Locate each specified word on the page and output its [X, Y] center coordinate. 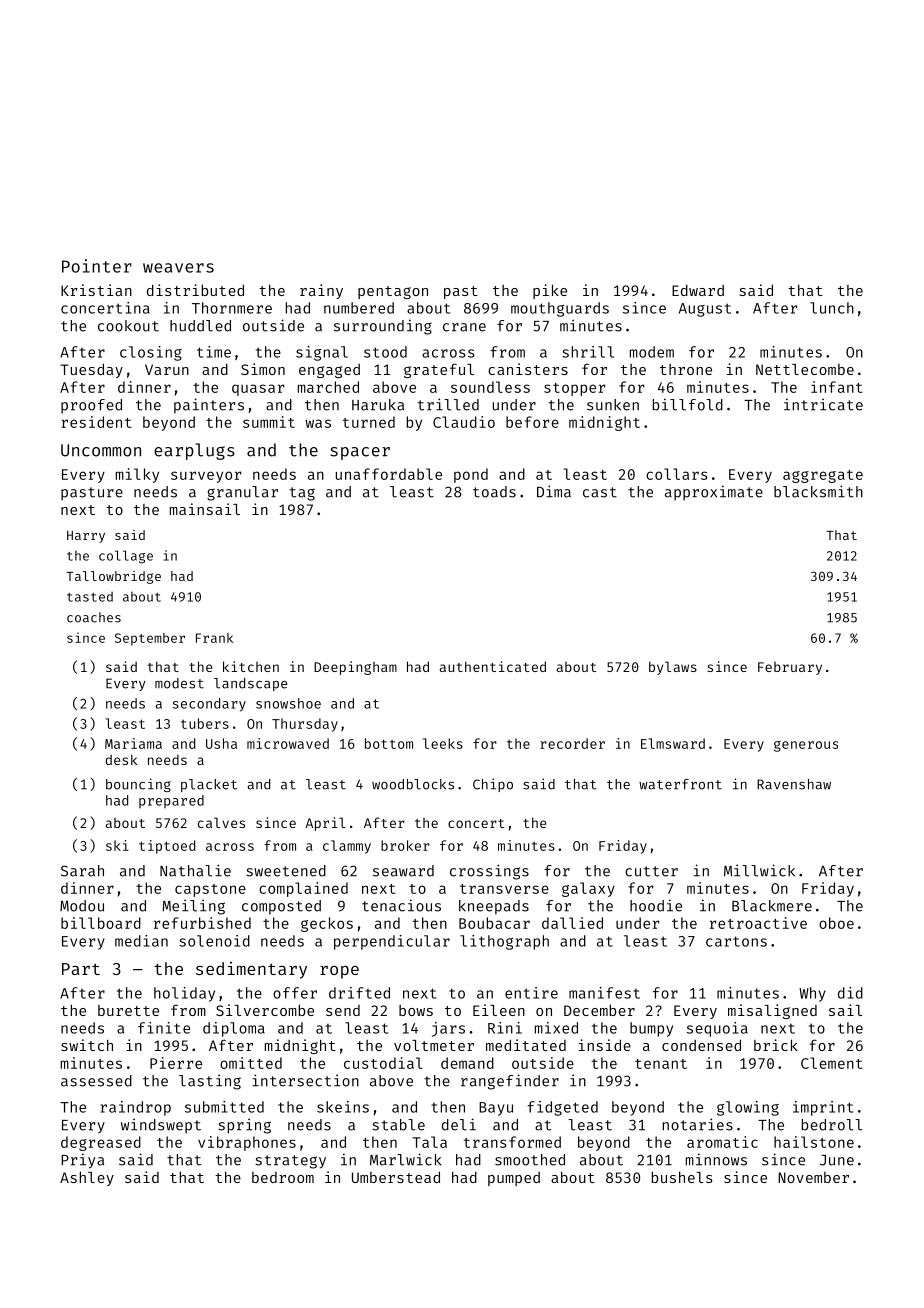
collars [677, 474]
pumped [514, 1179]
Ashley [87, 1178]
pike [550, 291]
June [837, 1160]
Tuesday [91, 370]
